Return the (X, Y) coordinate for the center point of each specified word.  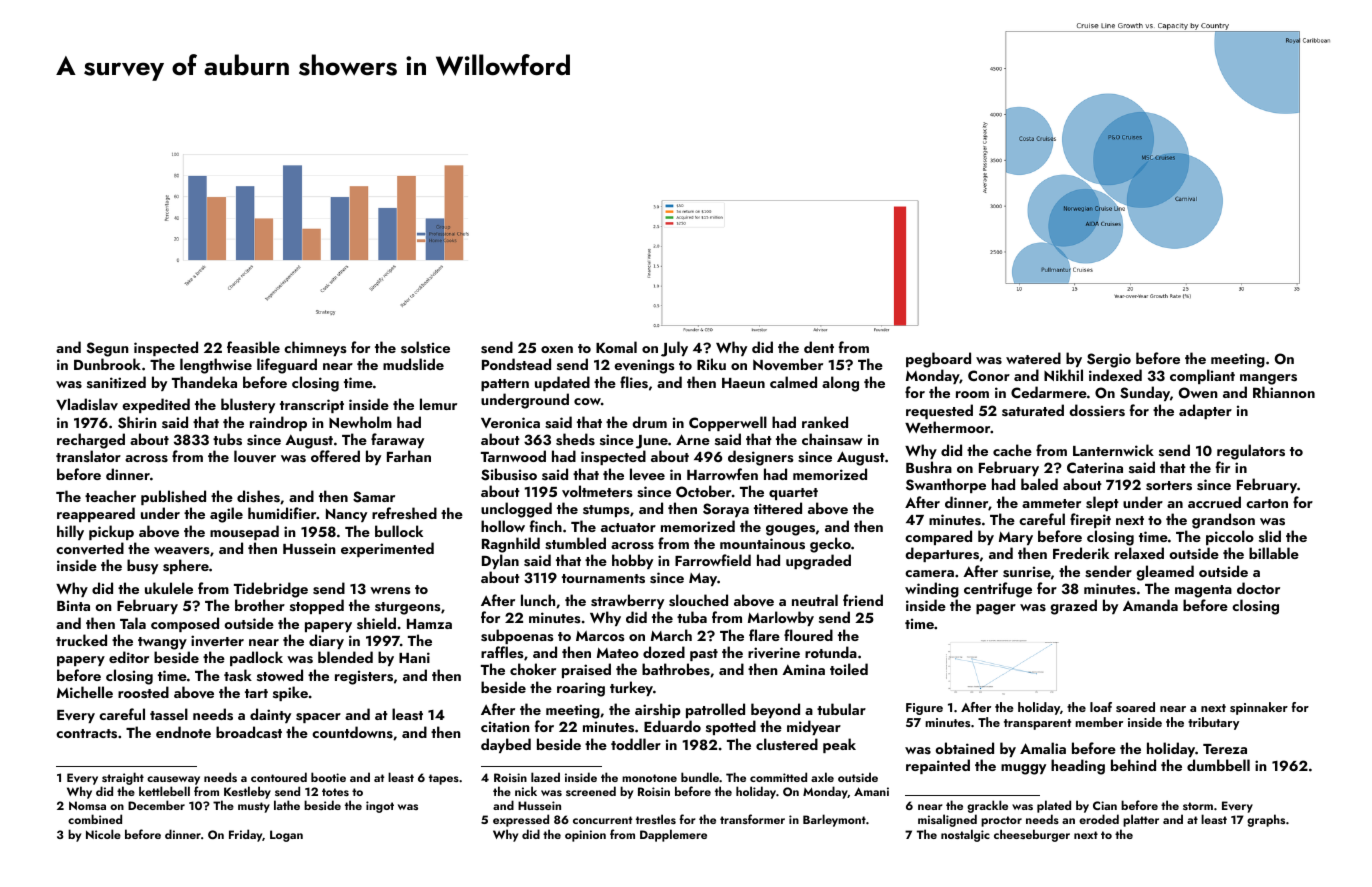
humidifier (282, 513)
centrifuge (998, 590)
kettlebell (164, 791)
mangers (1268, 379)
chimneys (315, 348)
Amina (803, 669)
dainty (270, 715)
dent (819, 347)
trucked (81, 640)
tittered (778, 508)
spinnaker (1259, 708)
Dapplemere (673, 835)
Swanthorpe (946, 485)
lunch (538, 600)
